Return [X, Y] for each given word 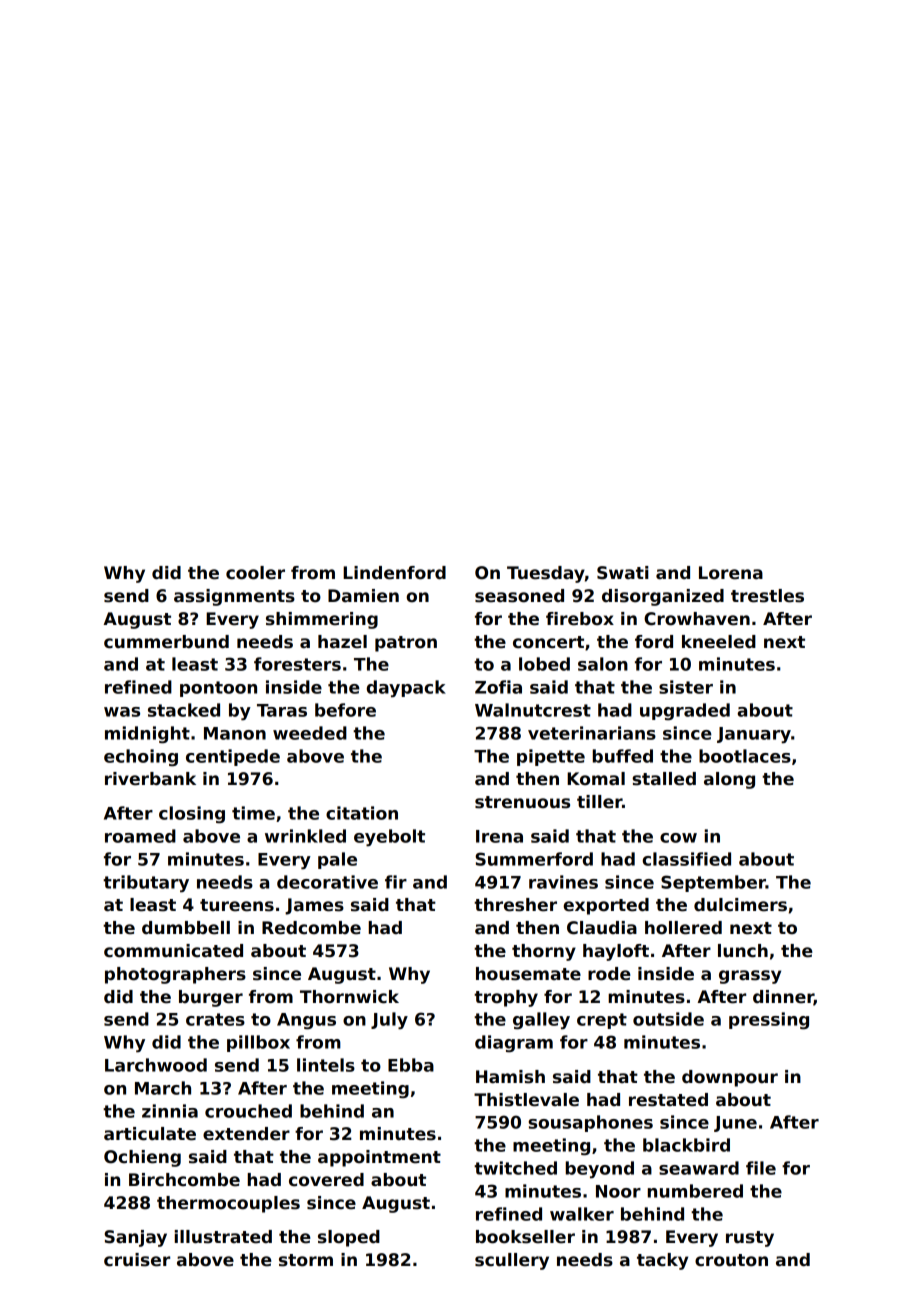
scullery [512, 1261]
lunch [743, 951]
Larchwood [156, 1065]
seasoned [519, 596]
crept [602, 1021]
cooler [255, 573]
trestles [767, 596]
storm [306, 1260]
